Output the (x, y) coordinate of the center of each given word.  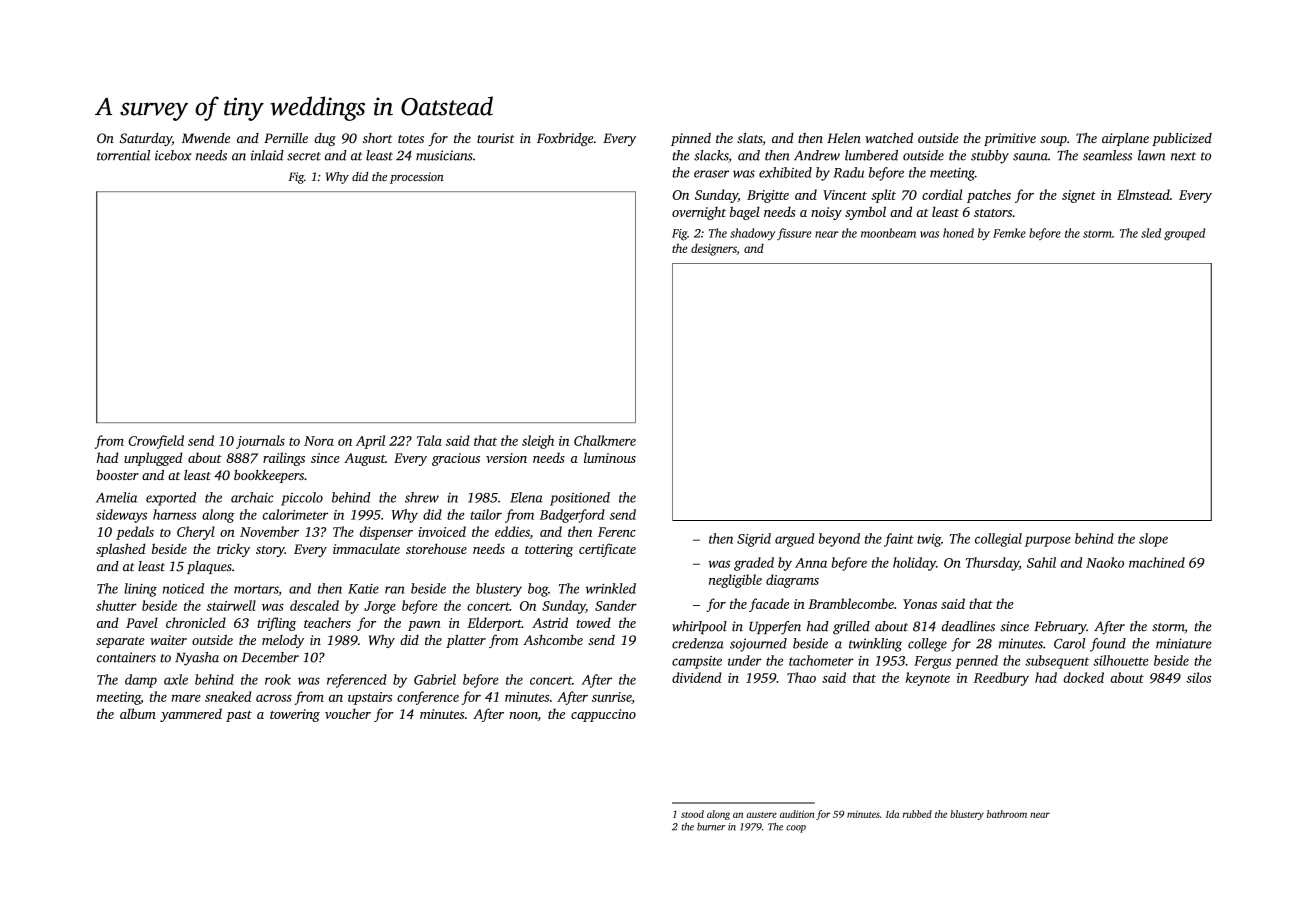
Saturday (146, 139)
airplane (1125, 139)
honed (958, 233)
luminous (610, 457)
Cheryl (196, 533)
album (138, 713)
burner (711, 827)
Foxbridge (565, 139)
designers (714, 249)
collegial (998, 540)
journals (260, 442)
